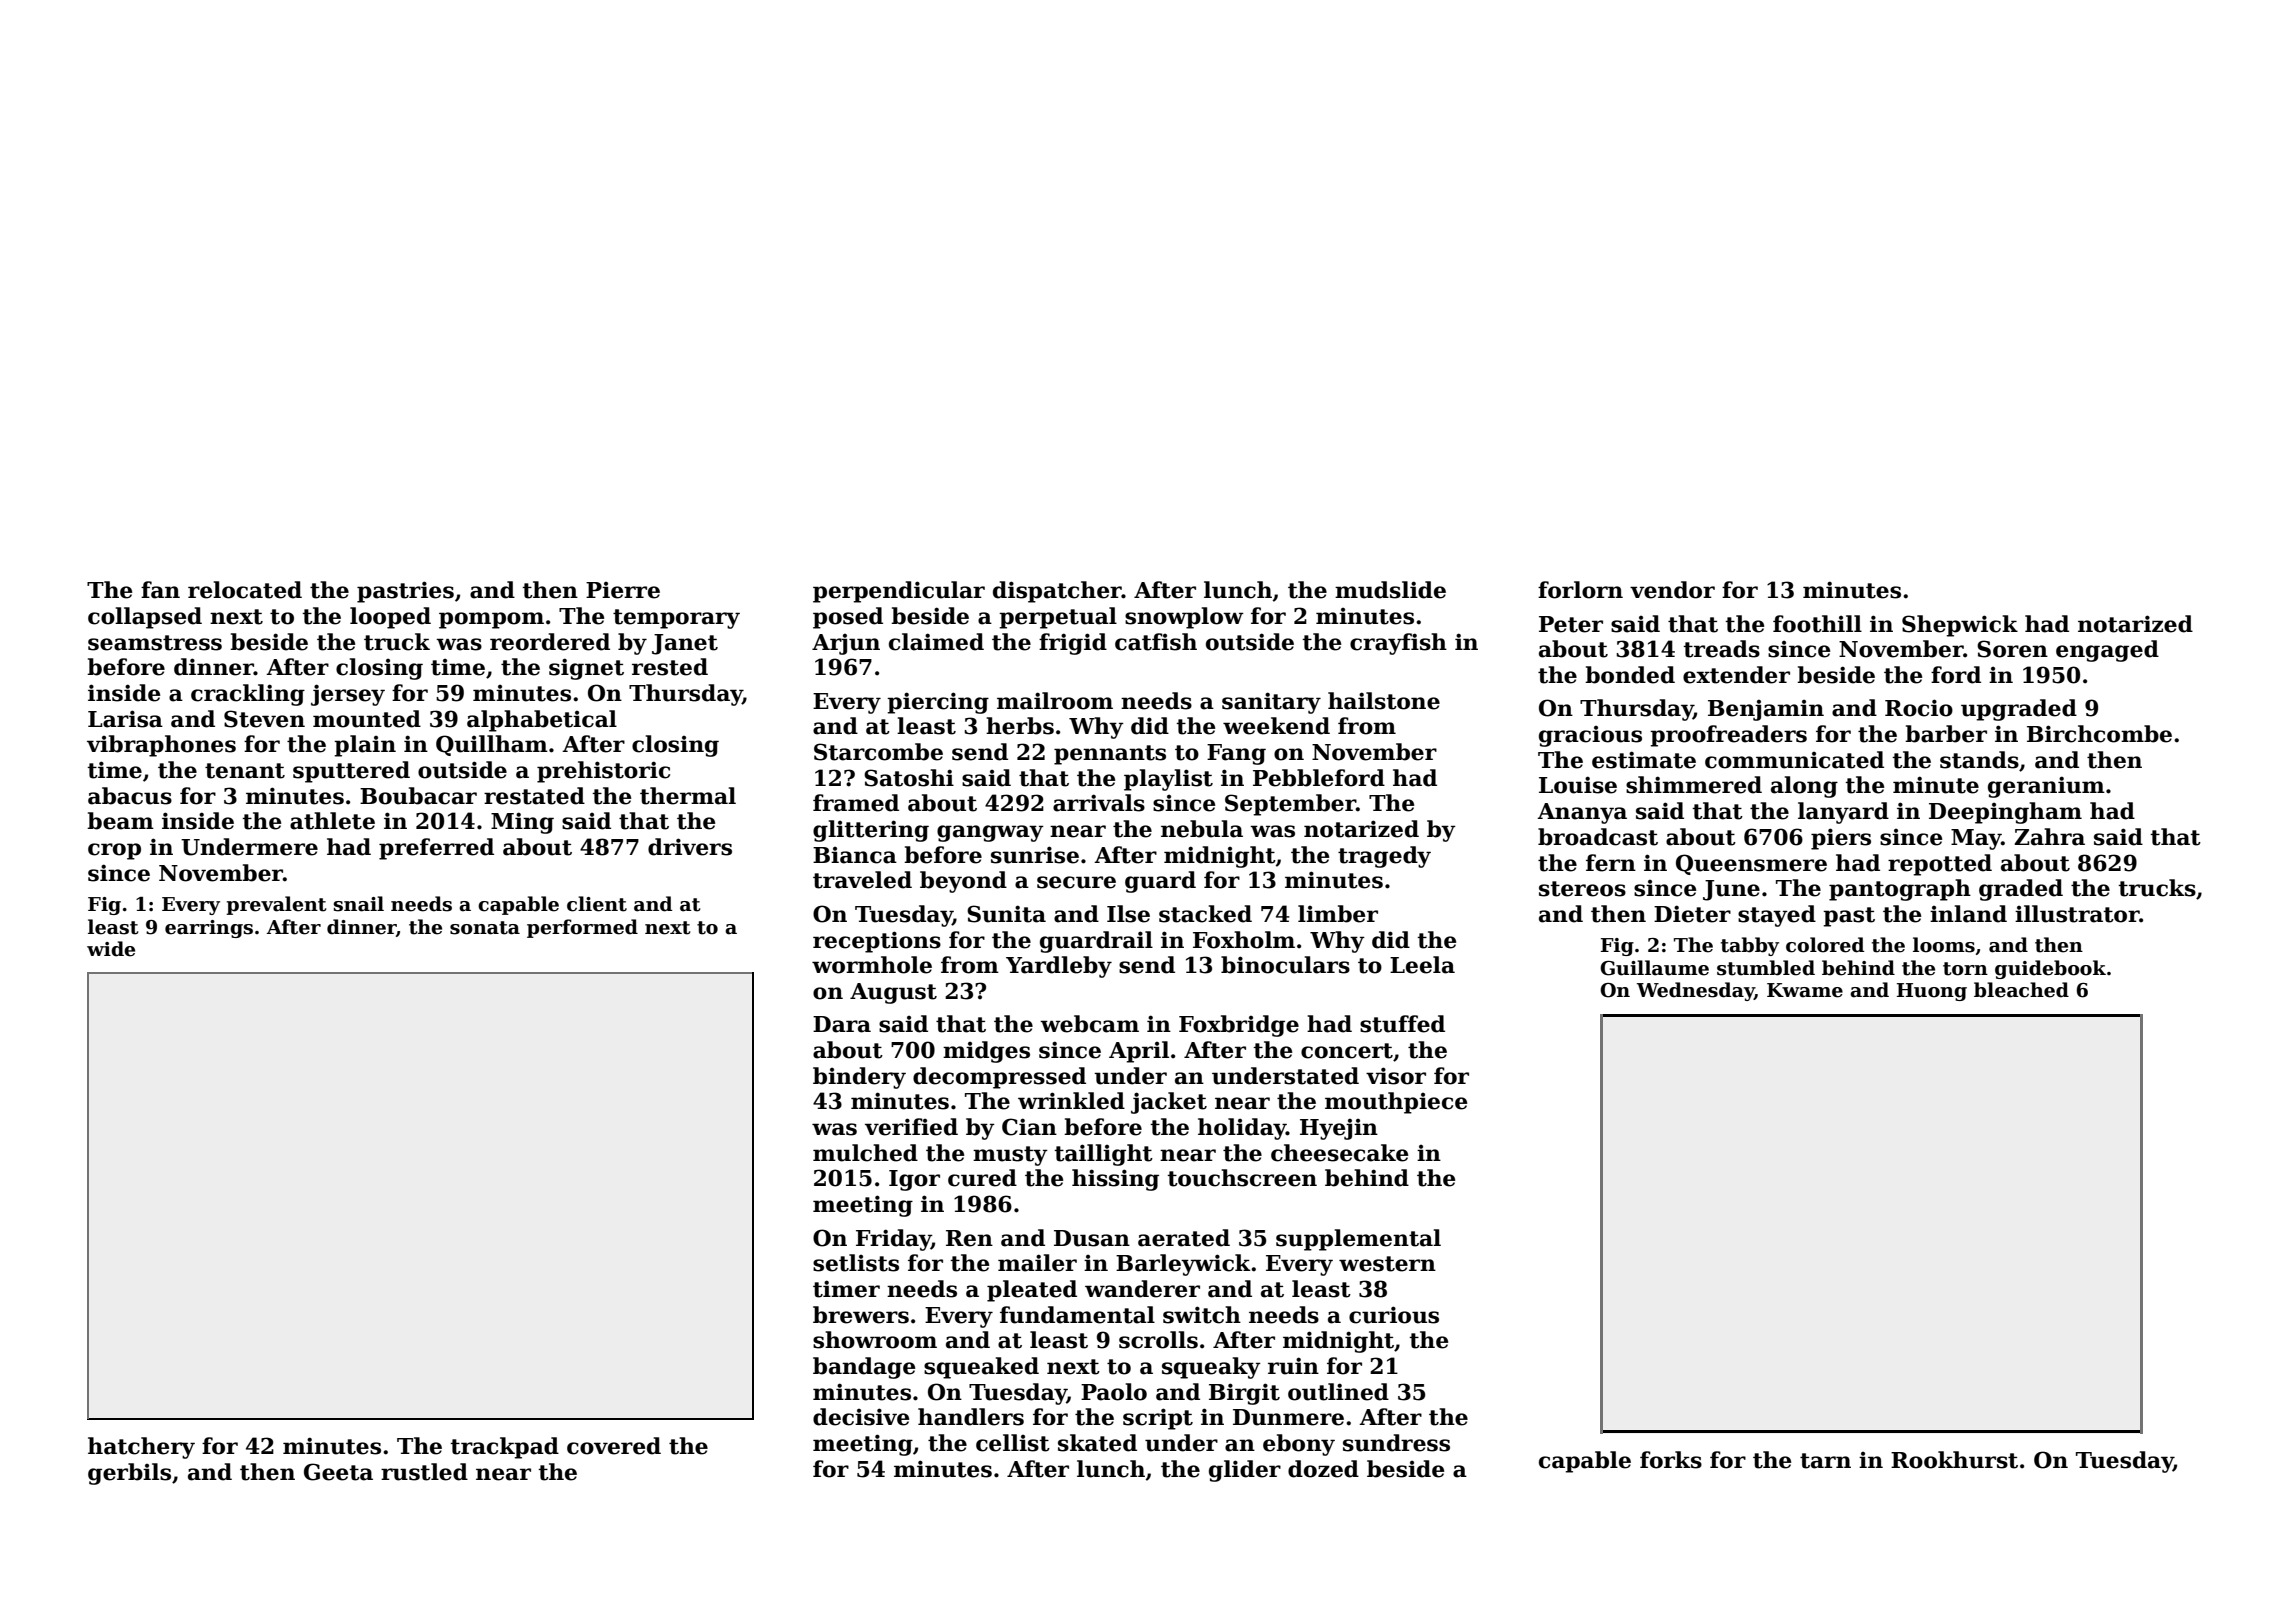 The height and width of the screenshot is (1620, 2292). I want to click on vendor, so click(1672, 590).
